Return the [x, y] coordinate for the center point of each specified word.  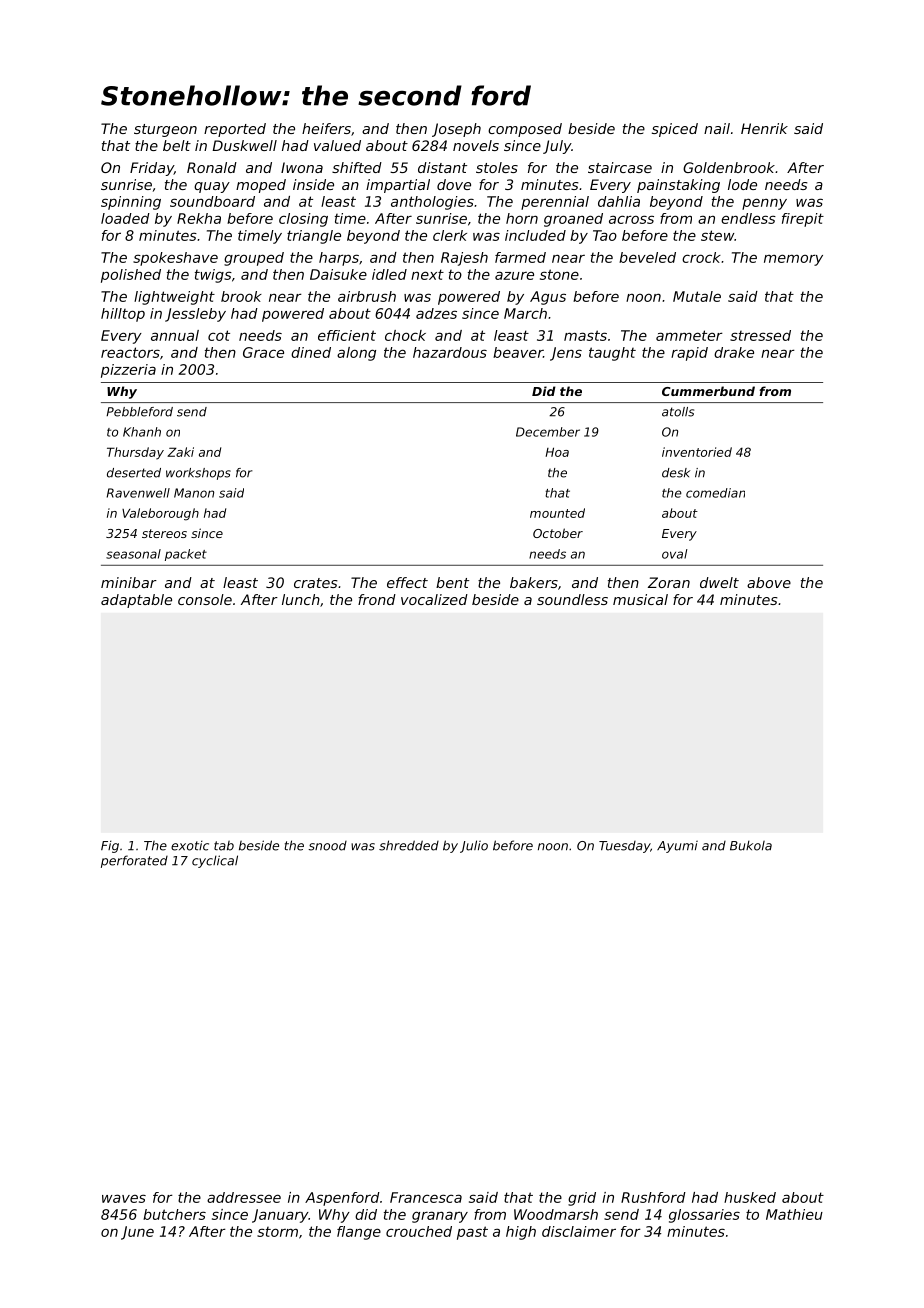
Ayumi [677, 847]
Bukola [751, 845]
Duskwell [244, 145]
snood [327, 846]
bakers [534, 582]
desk [676, 473]
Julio [474, 846]
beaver [518, 352]
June [137, 1233]
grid [582, 1199]
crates [316, 583]
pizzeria [128, 371]
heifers [326, 128]
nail [717, 128]
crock [701, 257]
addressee [244, 1197]
